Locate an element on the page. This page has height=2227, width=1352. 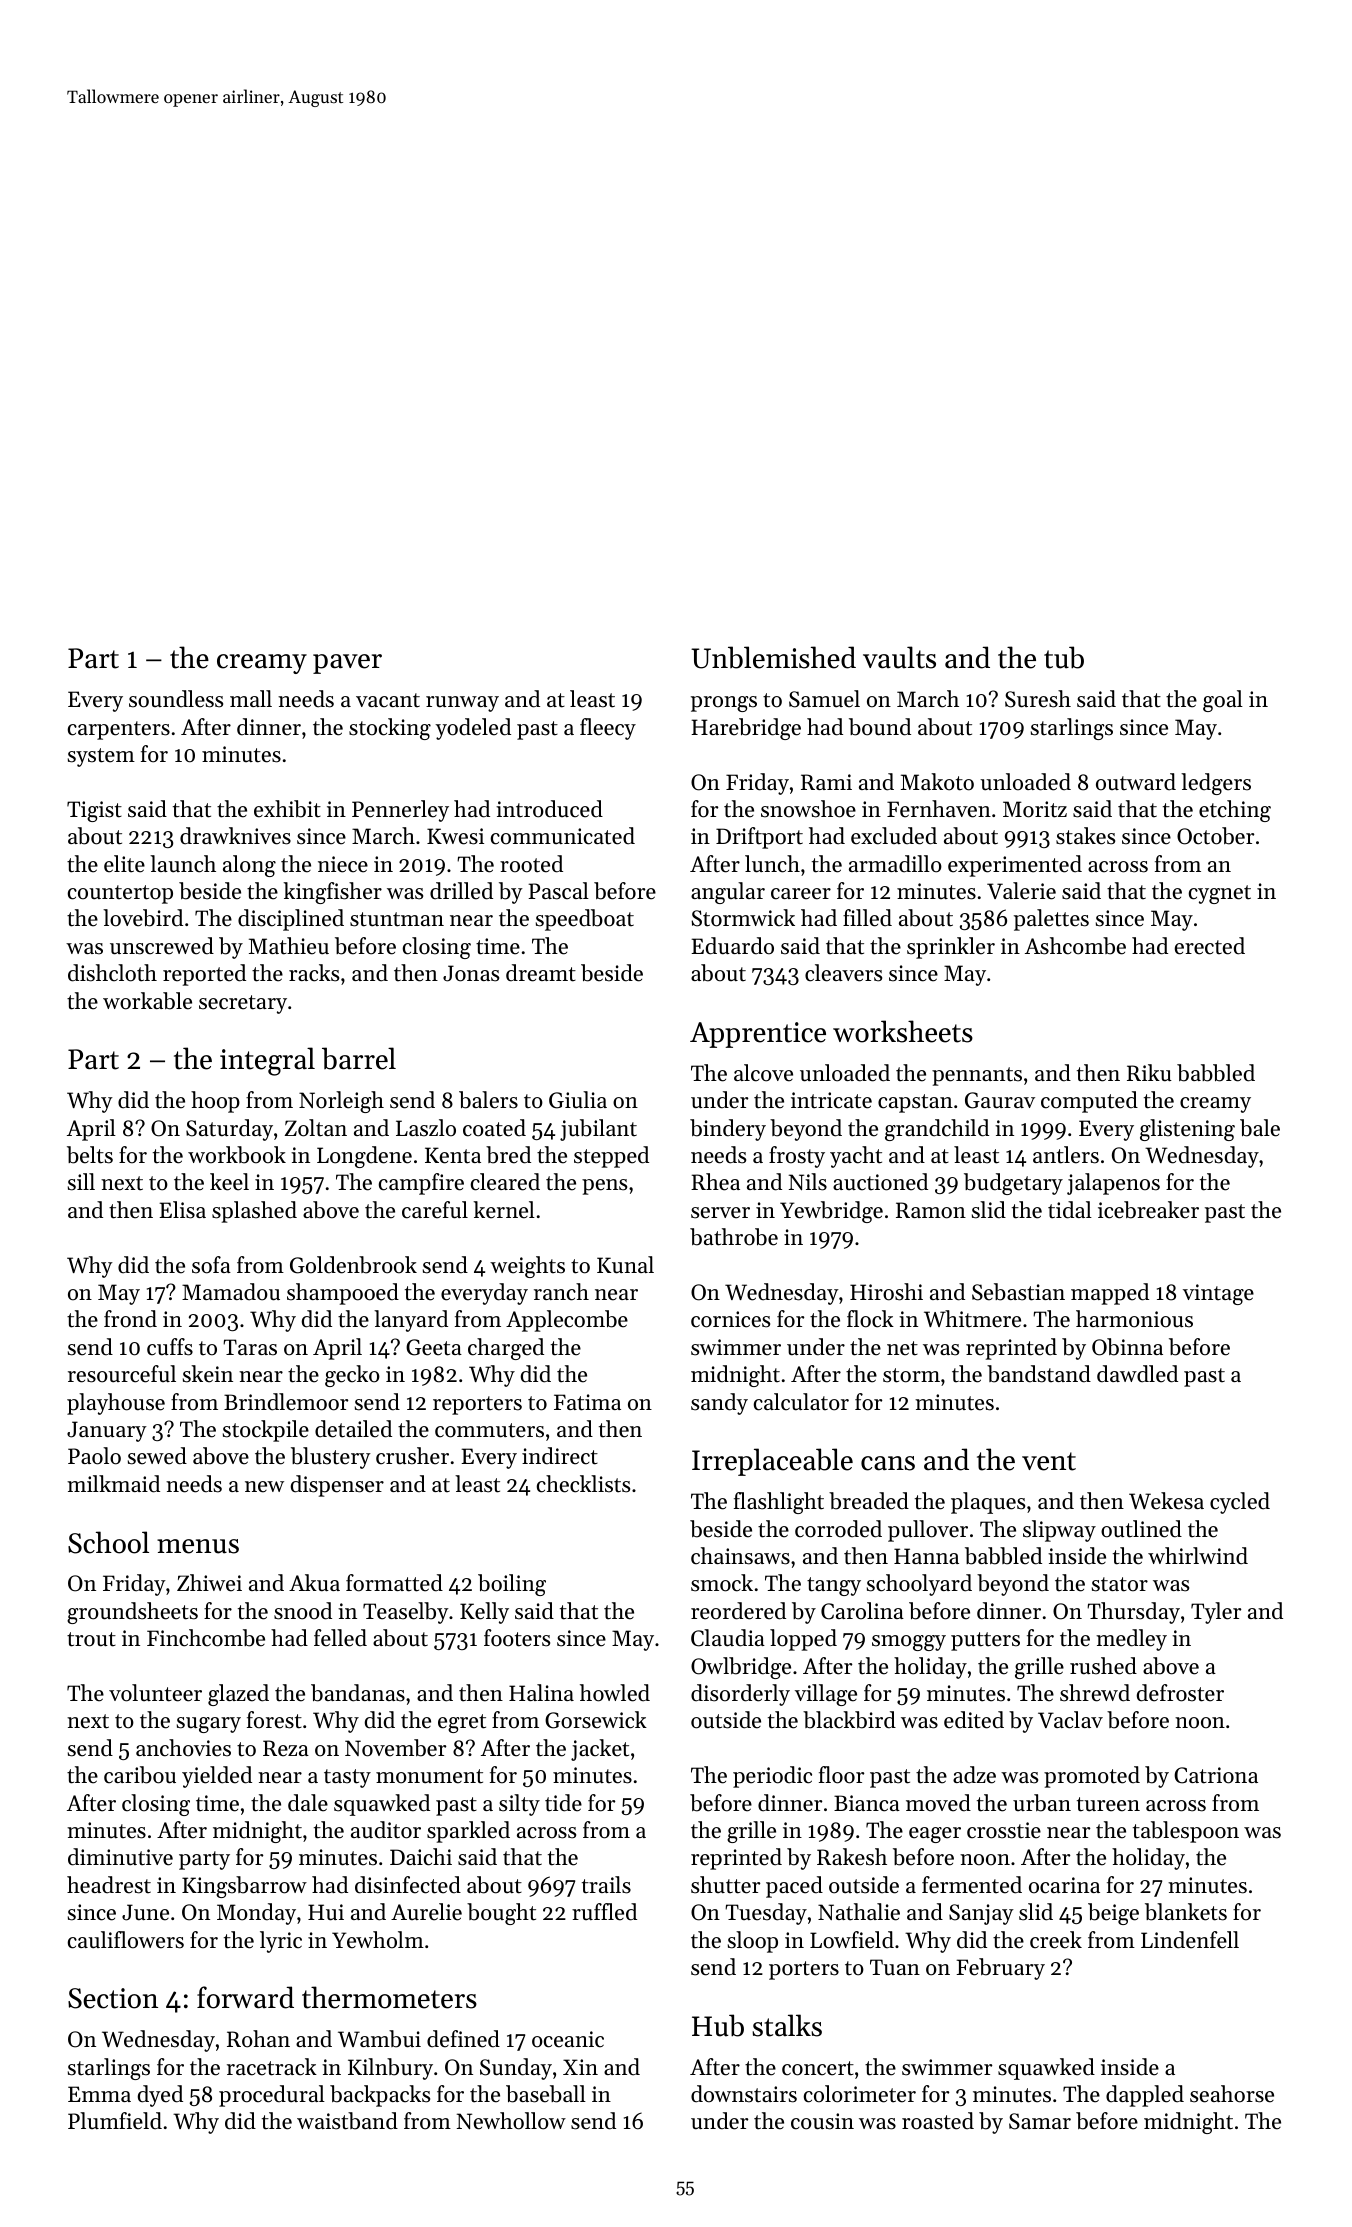
tablespoon is located at coordinates (1186, 1832).
